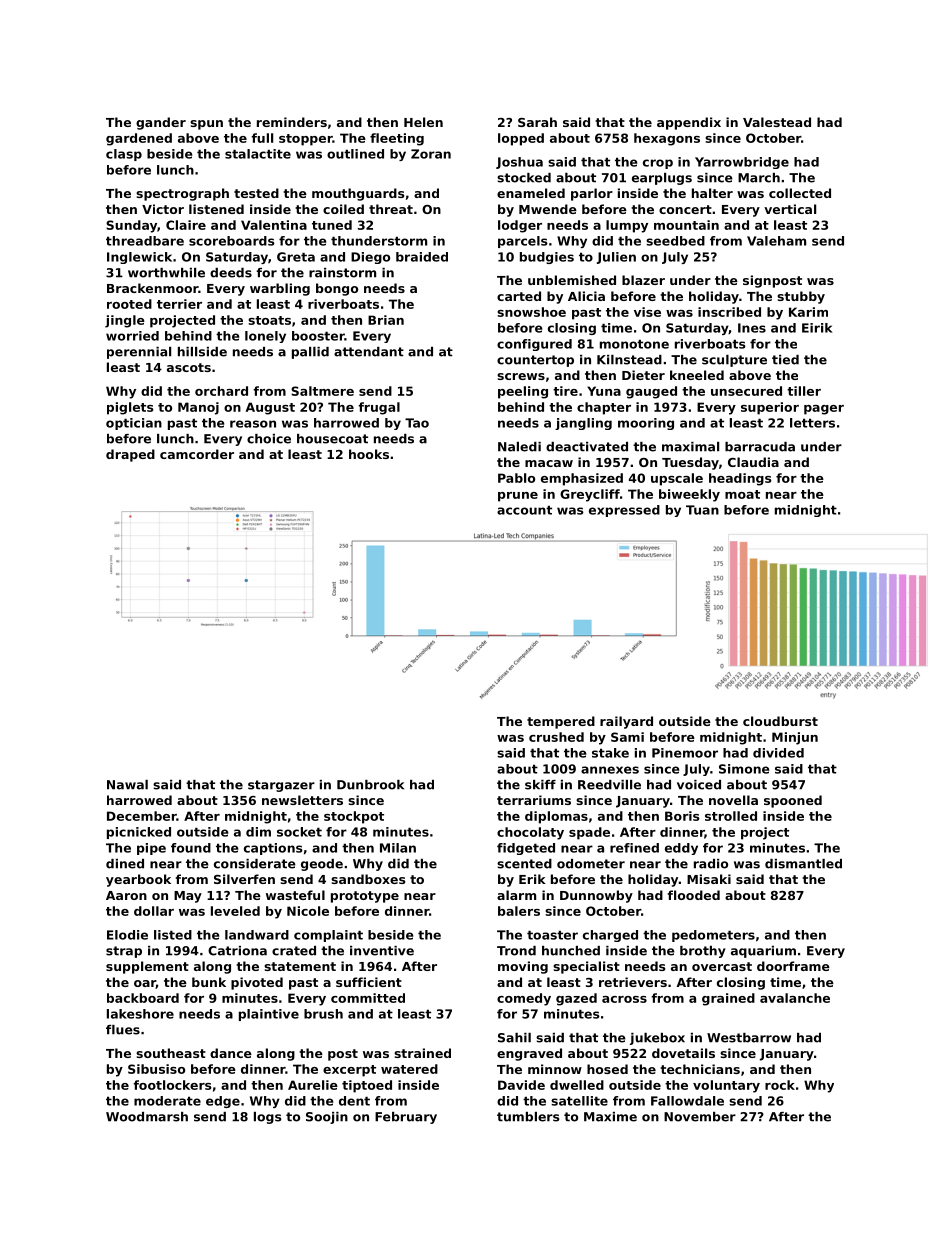  I want to click on Woodmarsh, so click(147, 1117).
